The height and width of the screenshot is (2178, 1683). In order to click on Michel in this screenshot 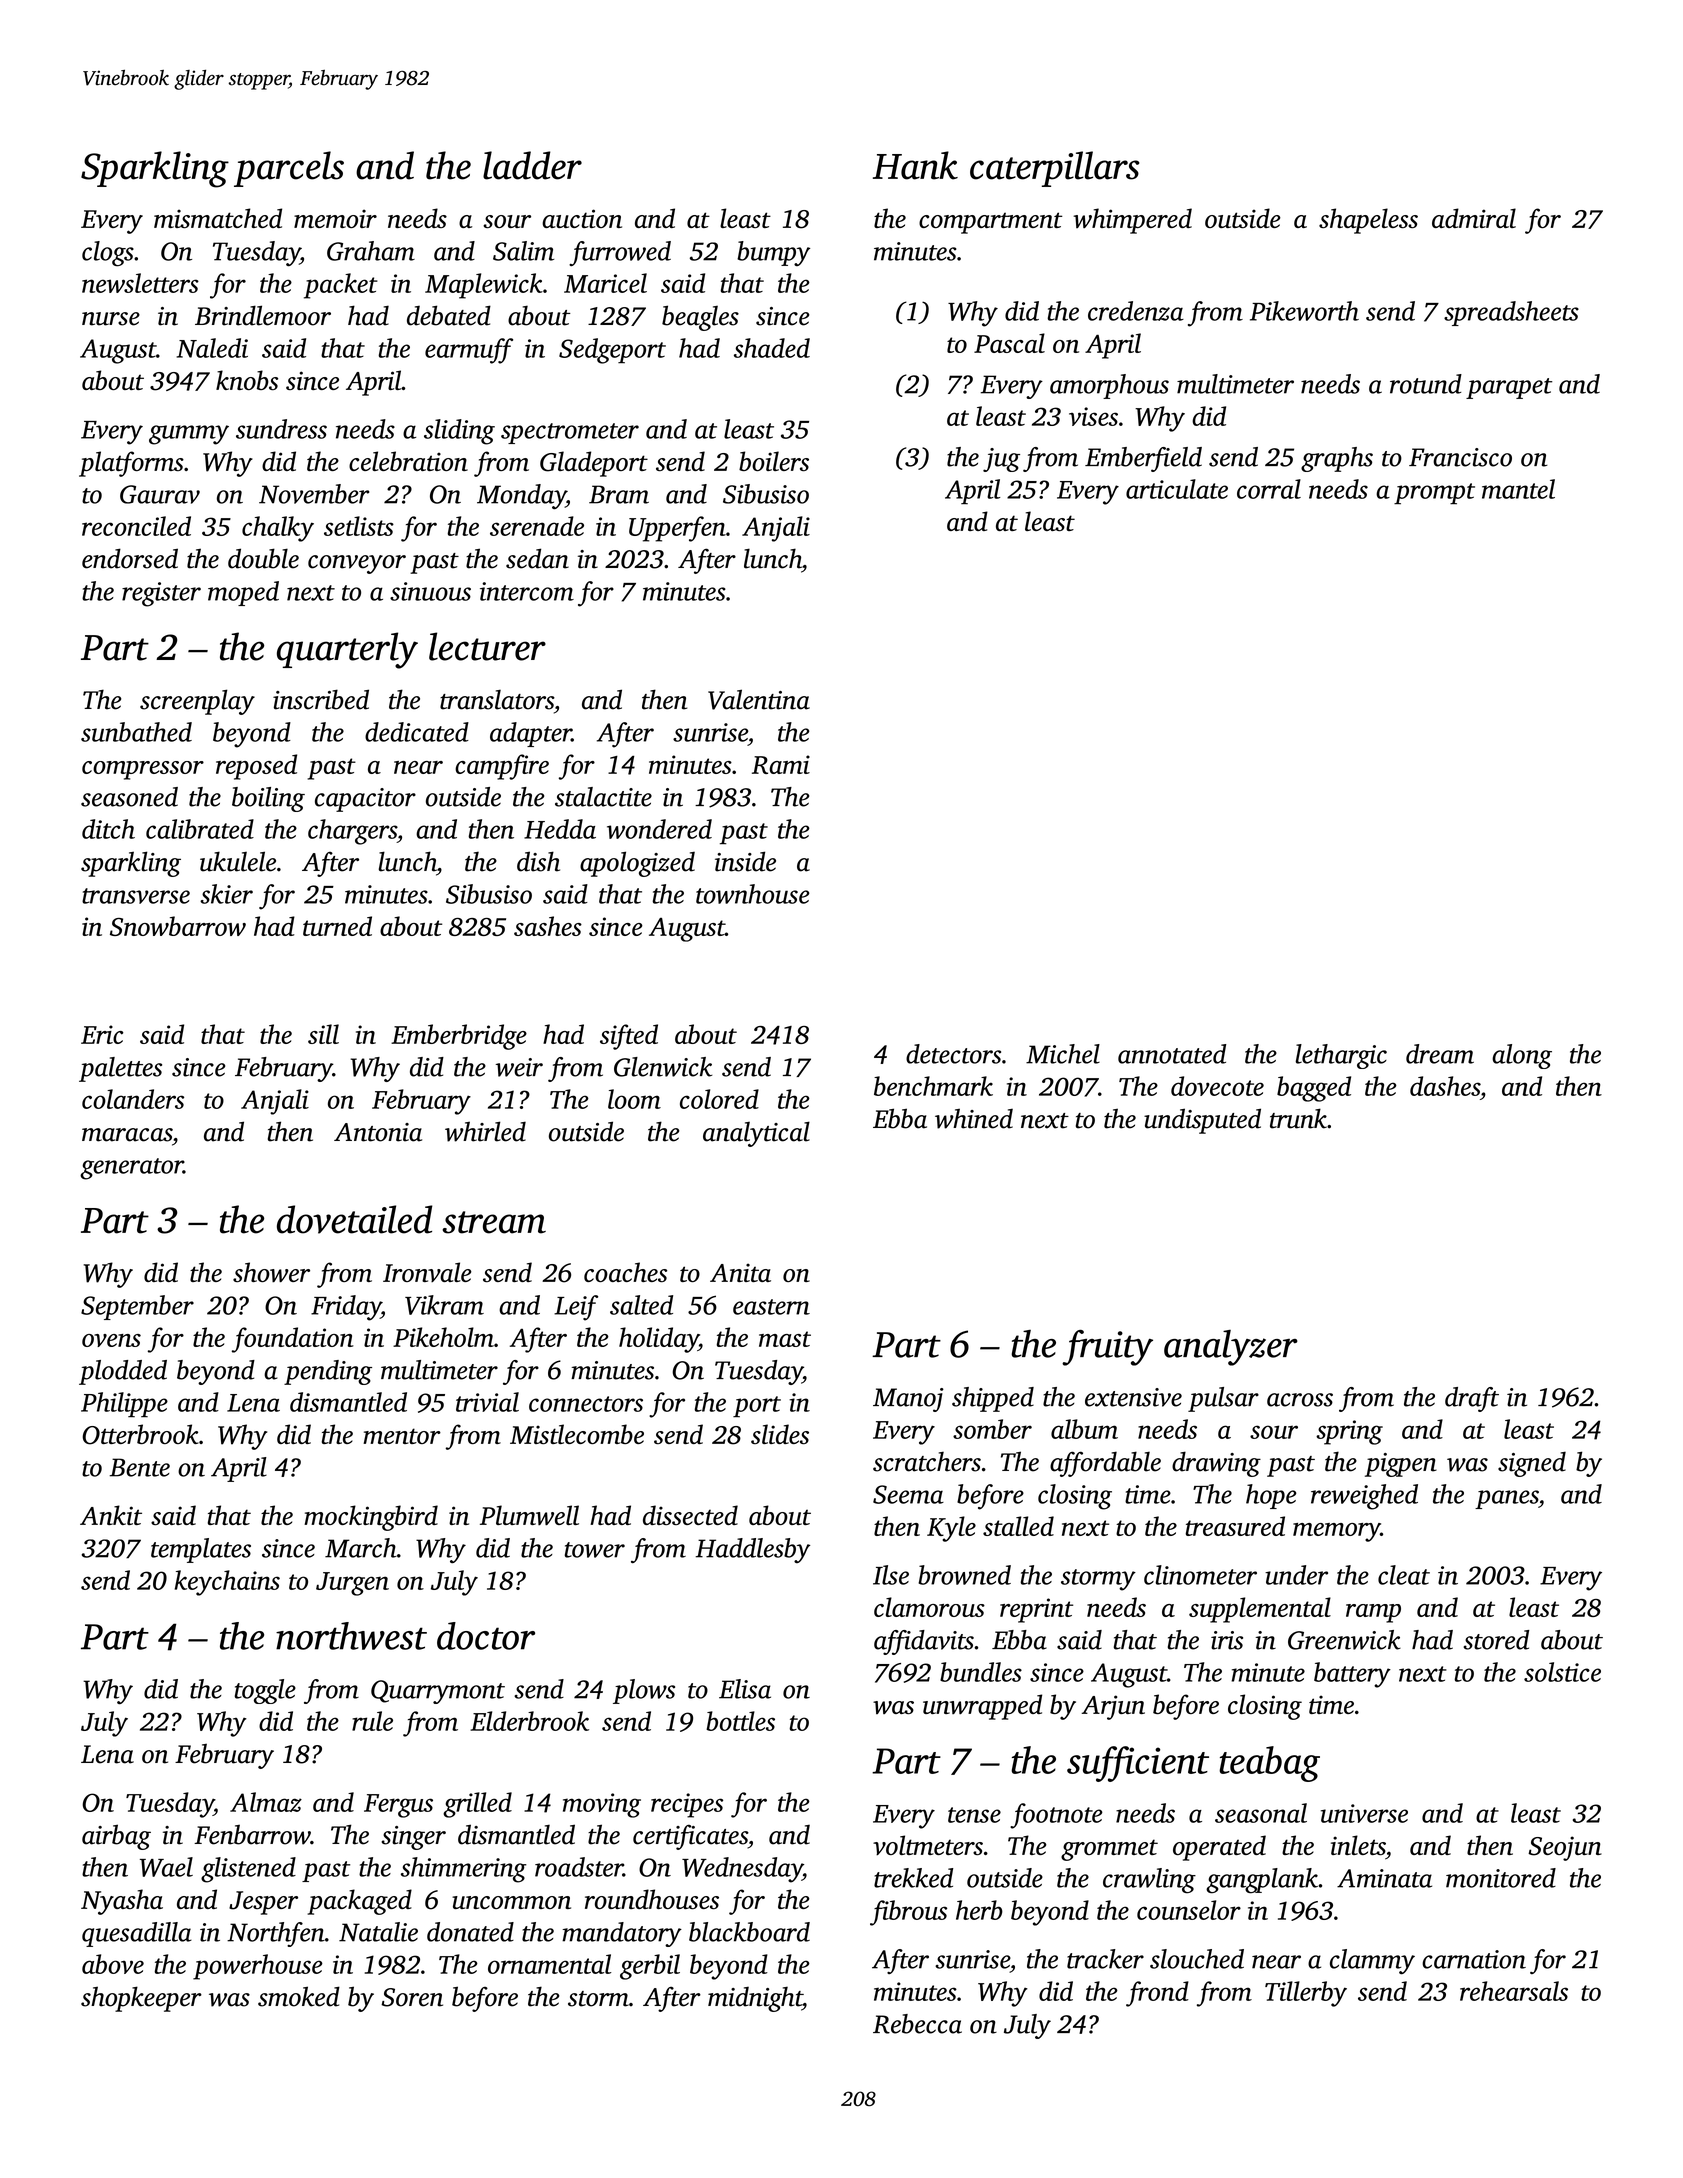, I will do `click(1063, 1054)`.
